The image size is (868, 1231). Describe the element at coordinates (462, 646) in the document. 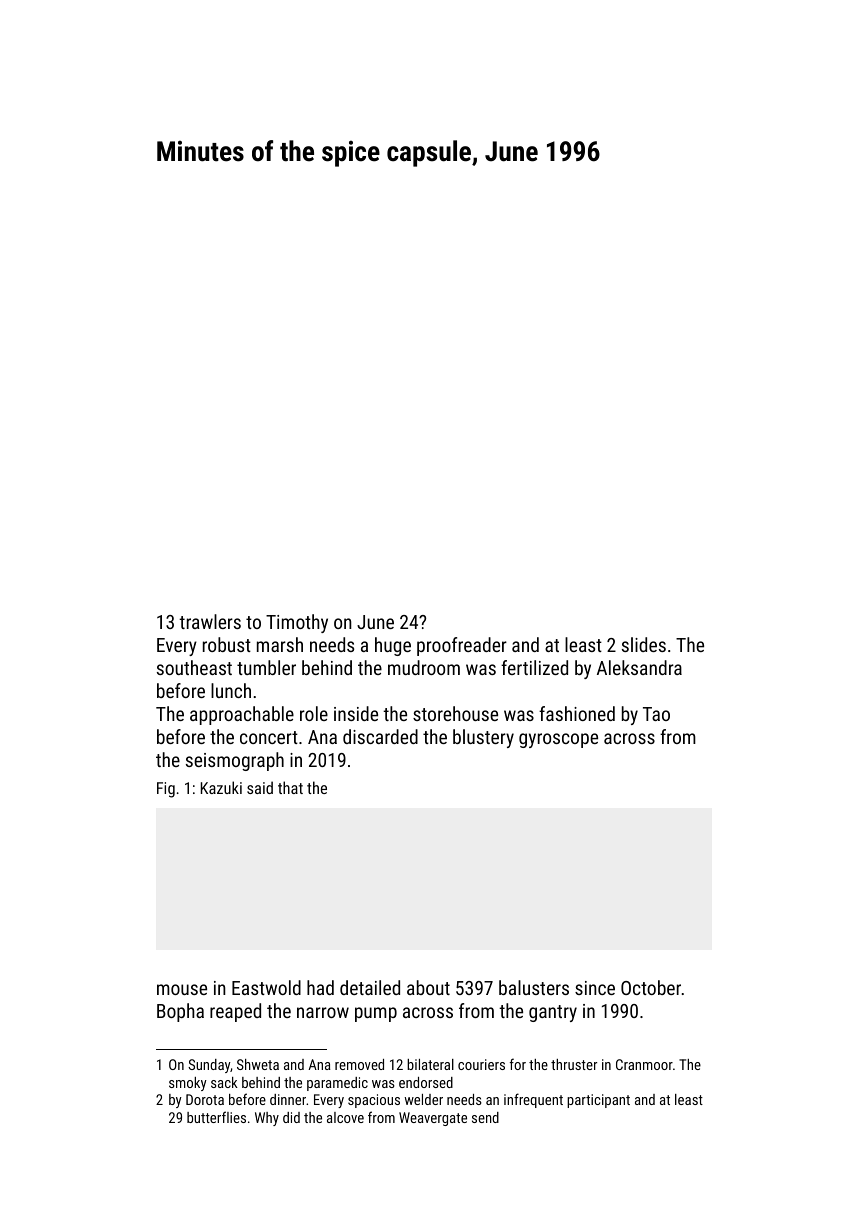

I see `proofreader` at that location.
